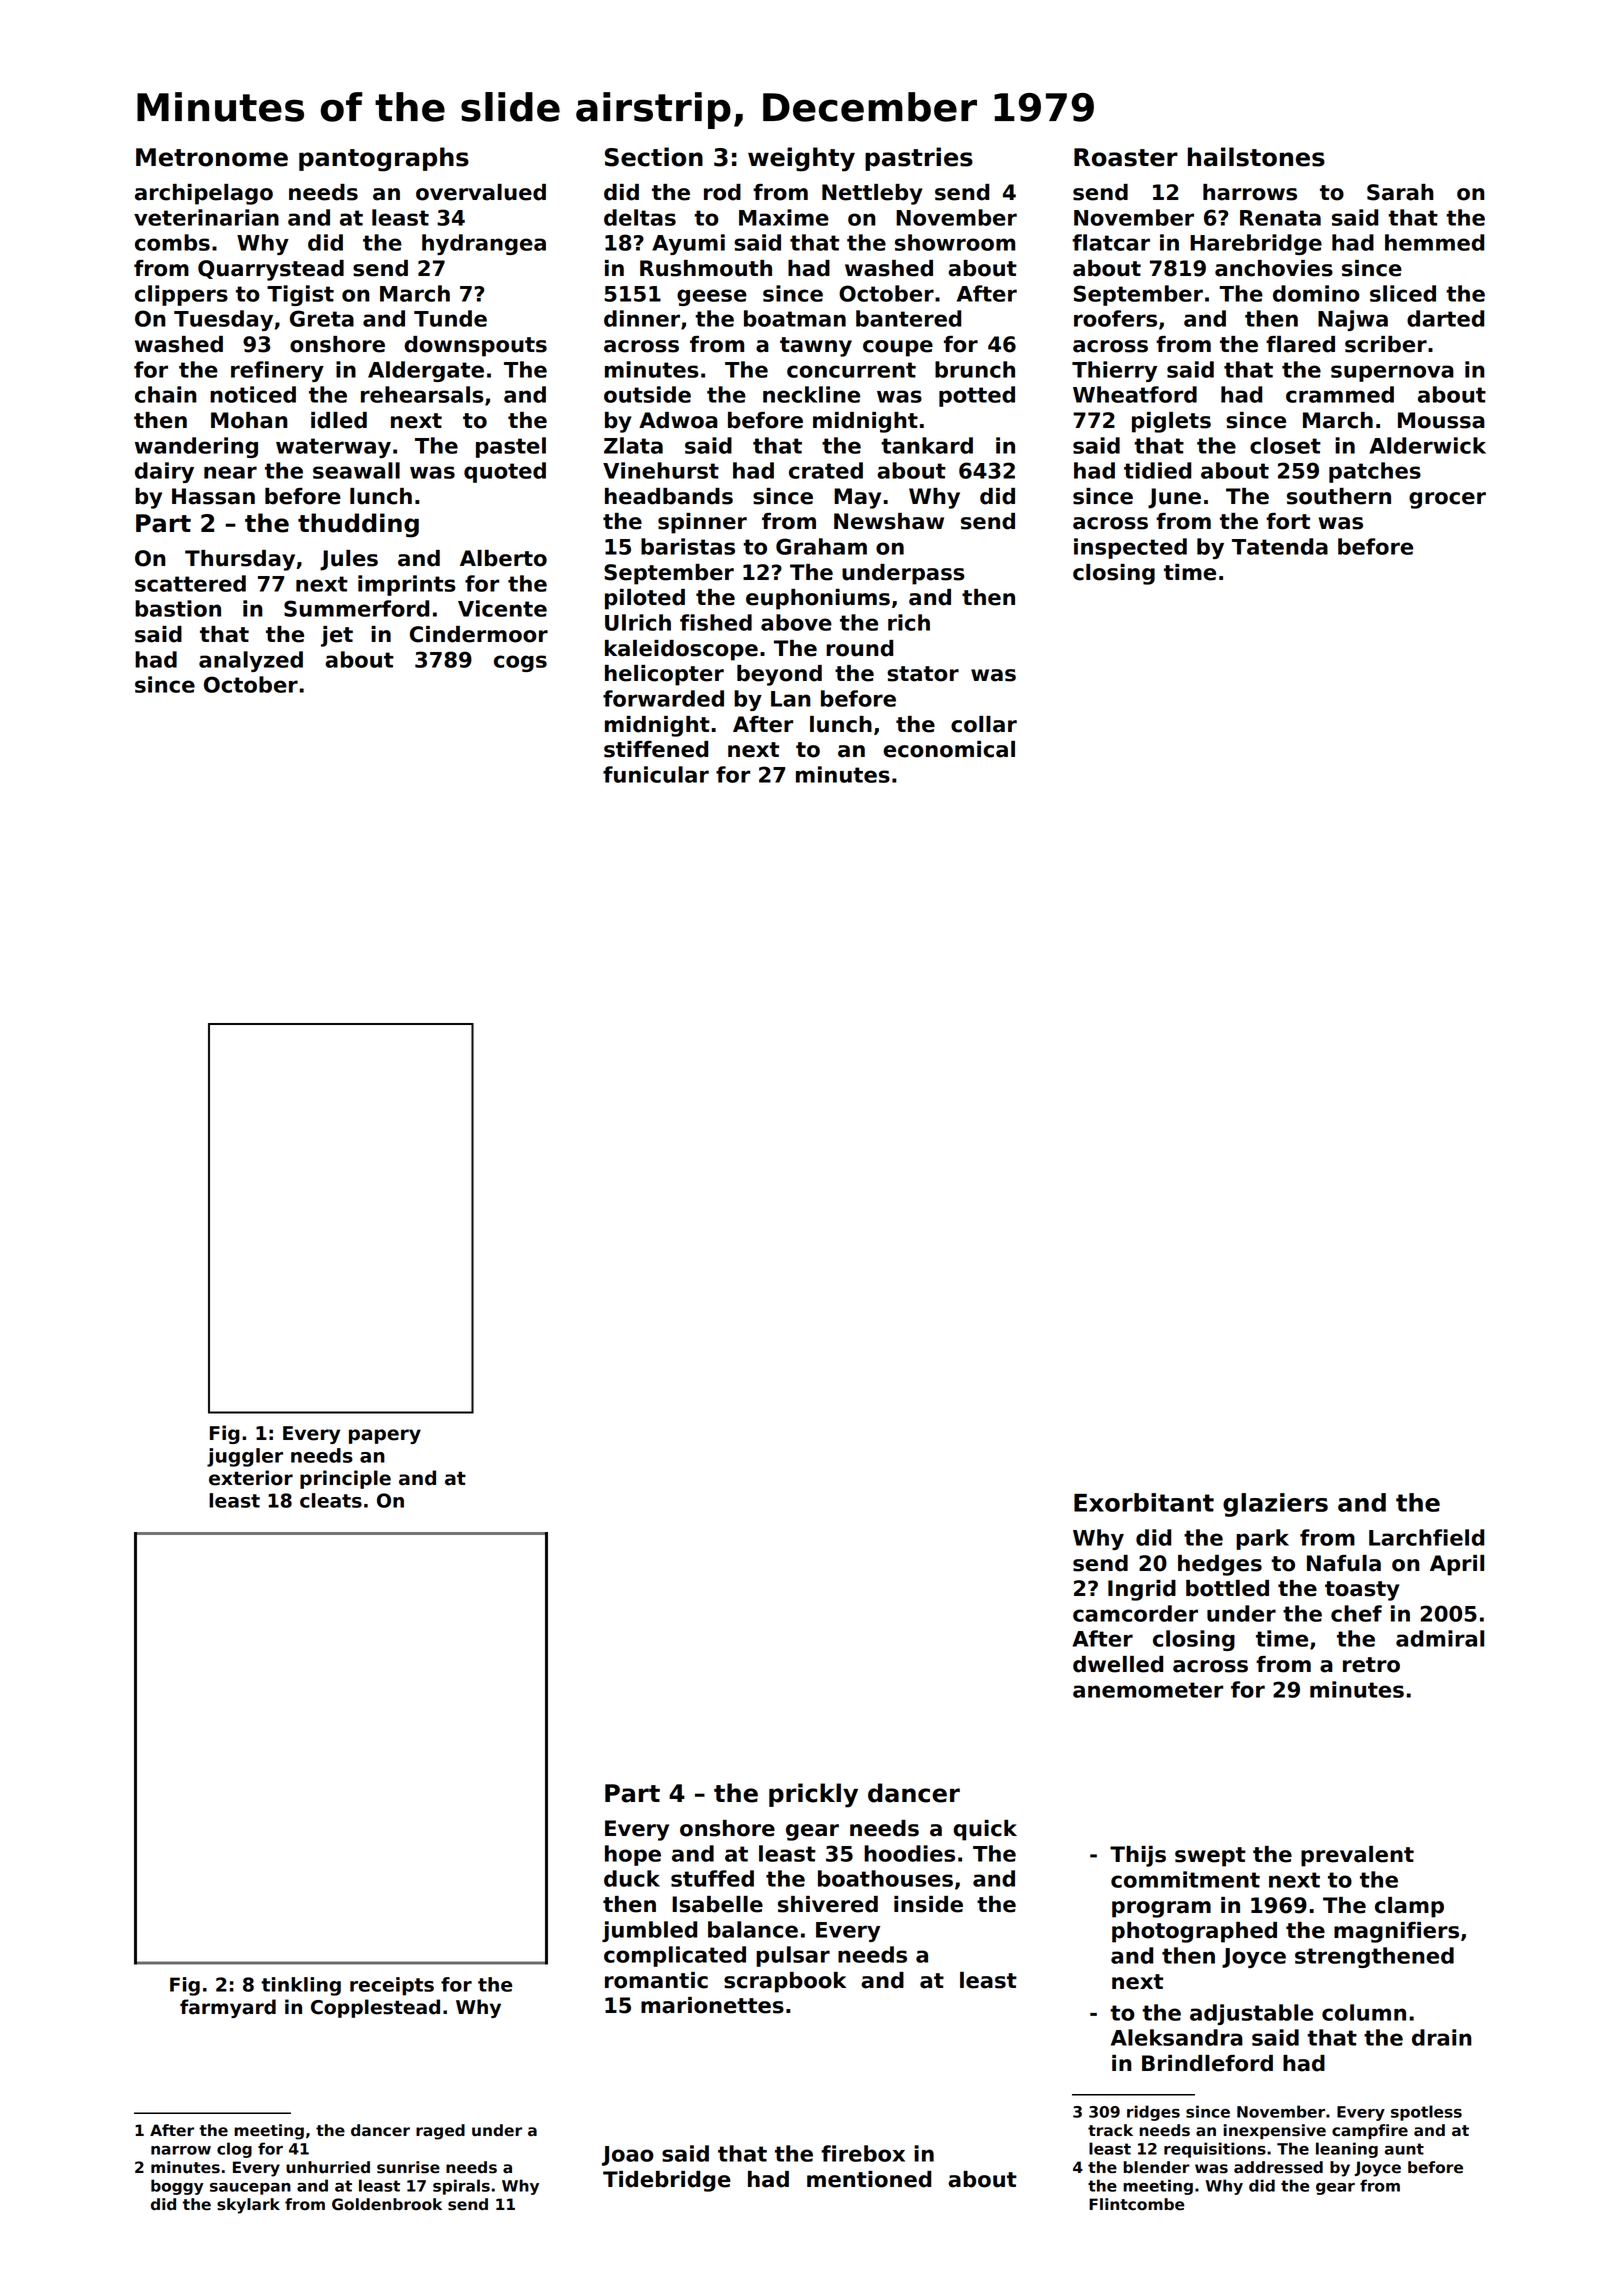 The height and width of the screenshot is (2292, 1620). I want to click on pantographs, so click(384, 159).
